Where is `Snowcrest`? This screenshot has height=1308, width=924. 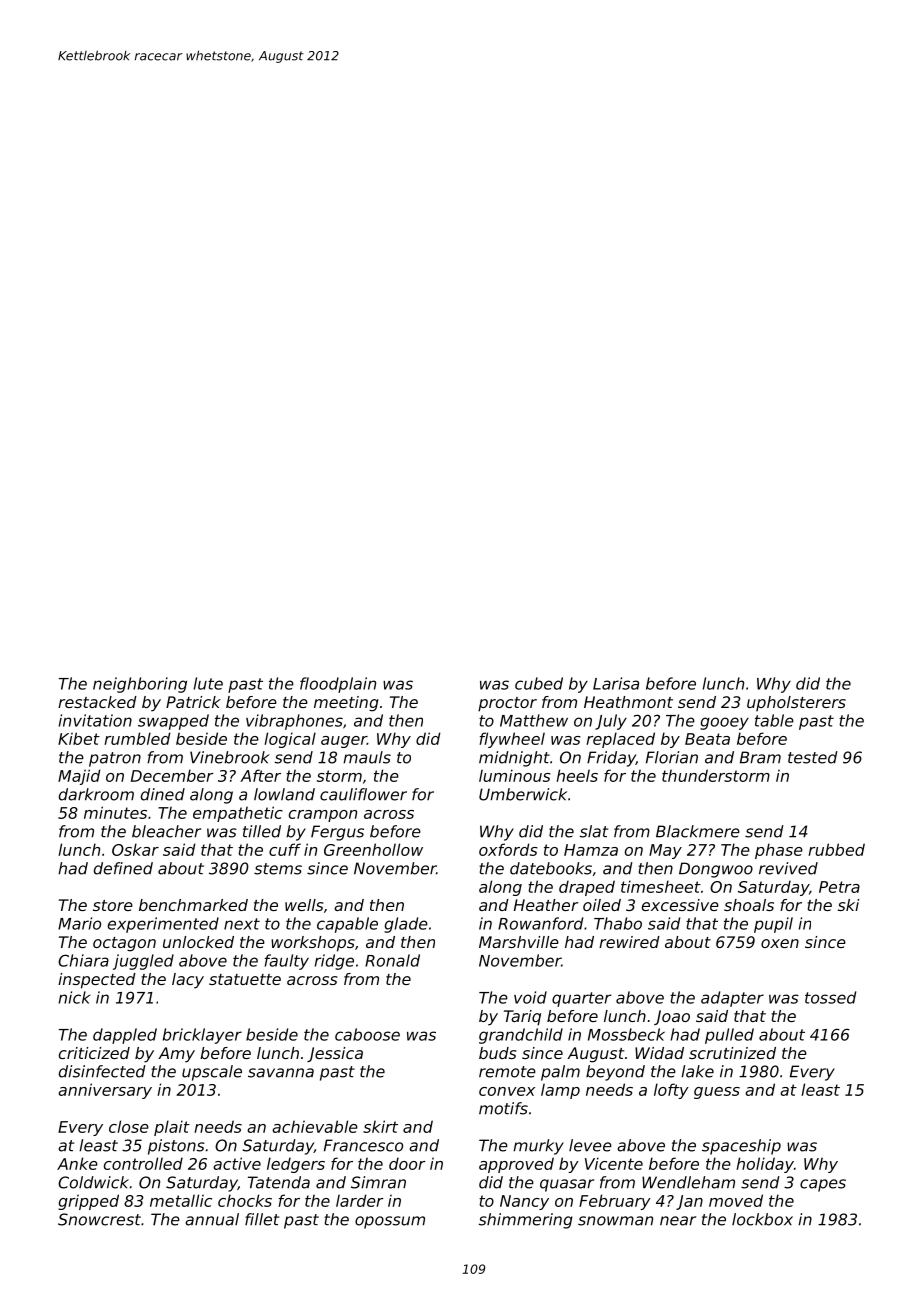
Snowcrest is located at coordinates (99, 1219).
